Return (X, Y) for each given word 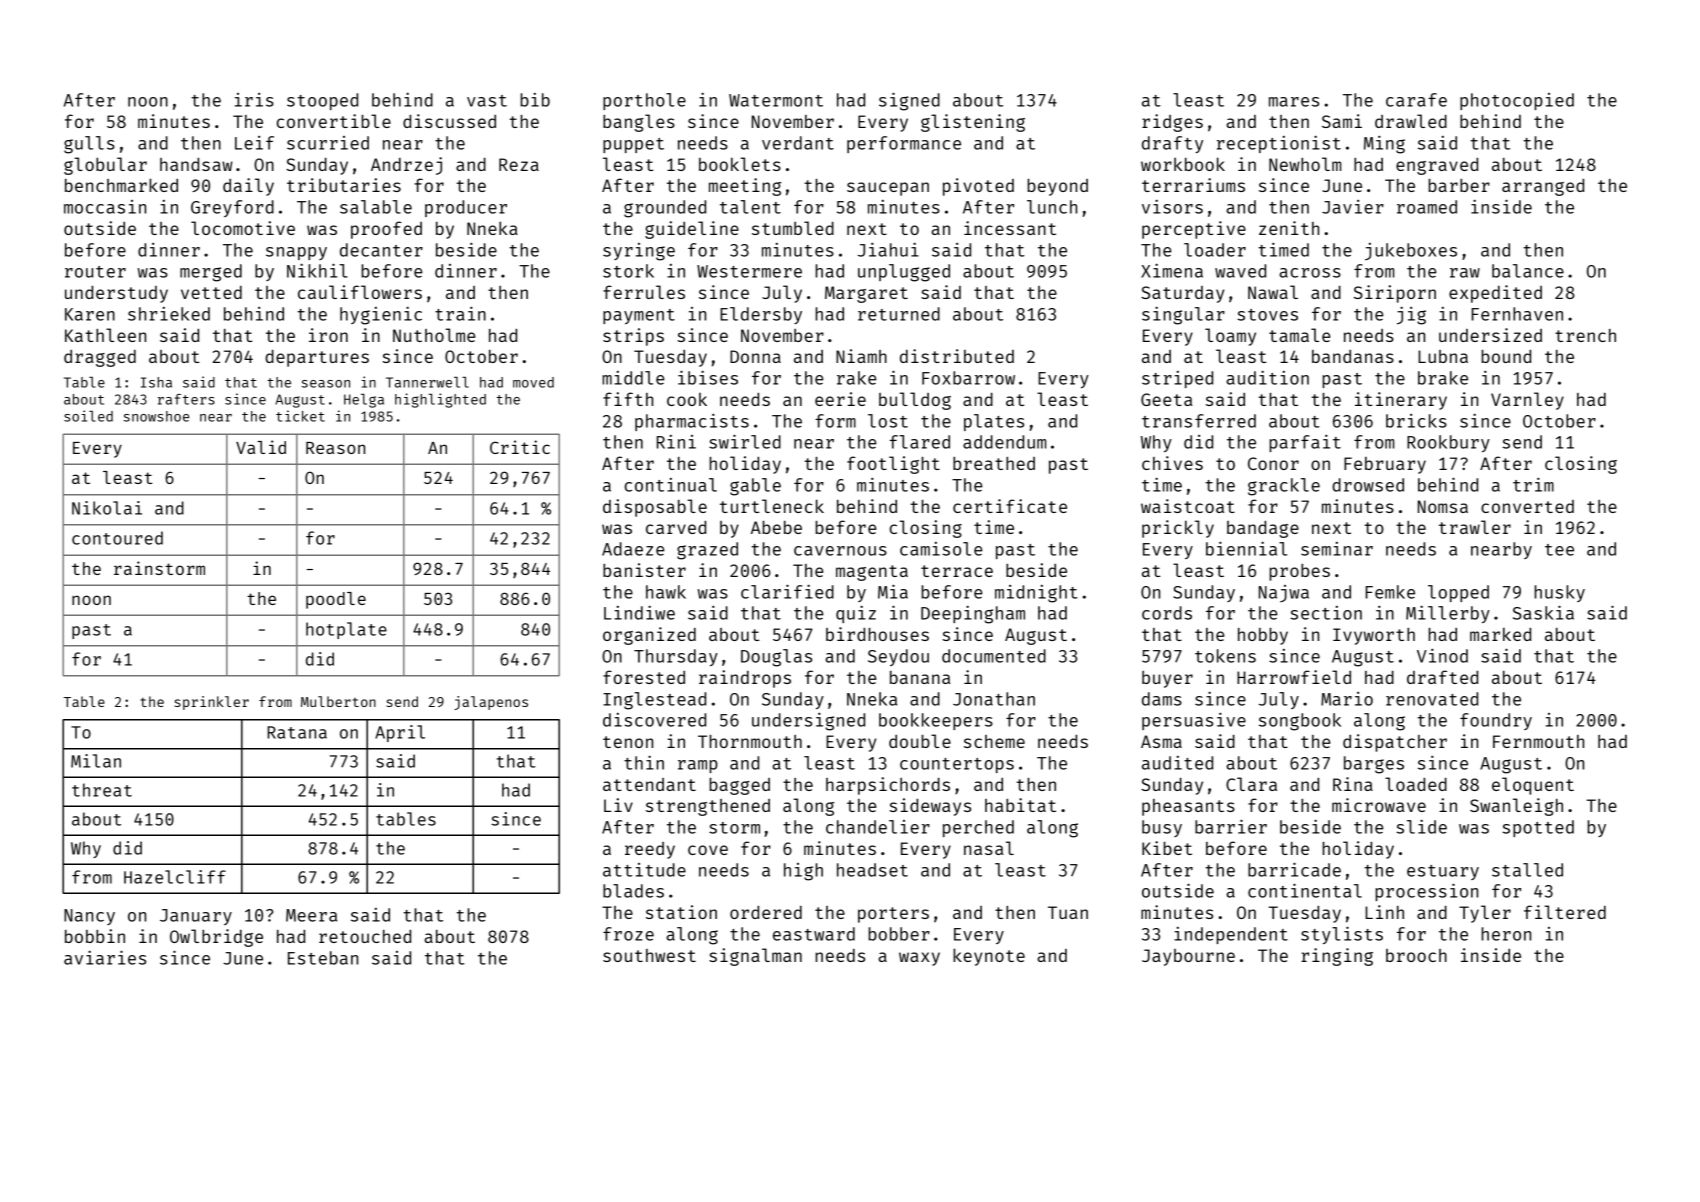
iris (254, 100)
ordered (766, 912)
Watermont (776, 100)
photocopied (1517, 101)
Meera (311, 915)
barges (1374, 765)
